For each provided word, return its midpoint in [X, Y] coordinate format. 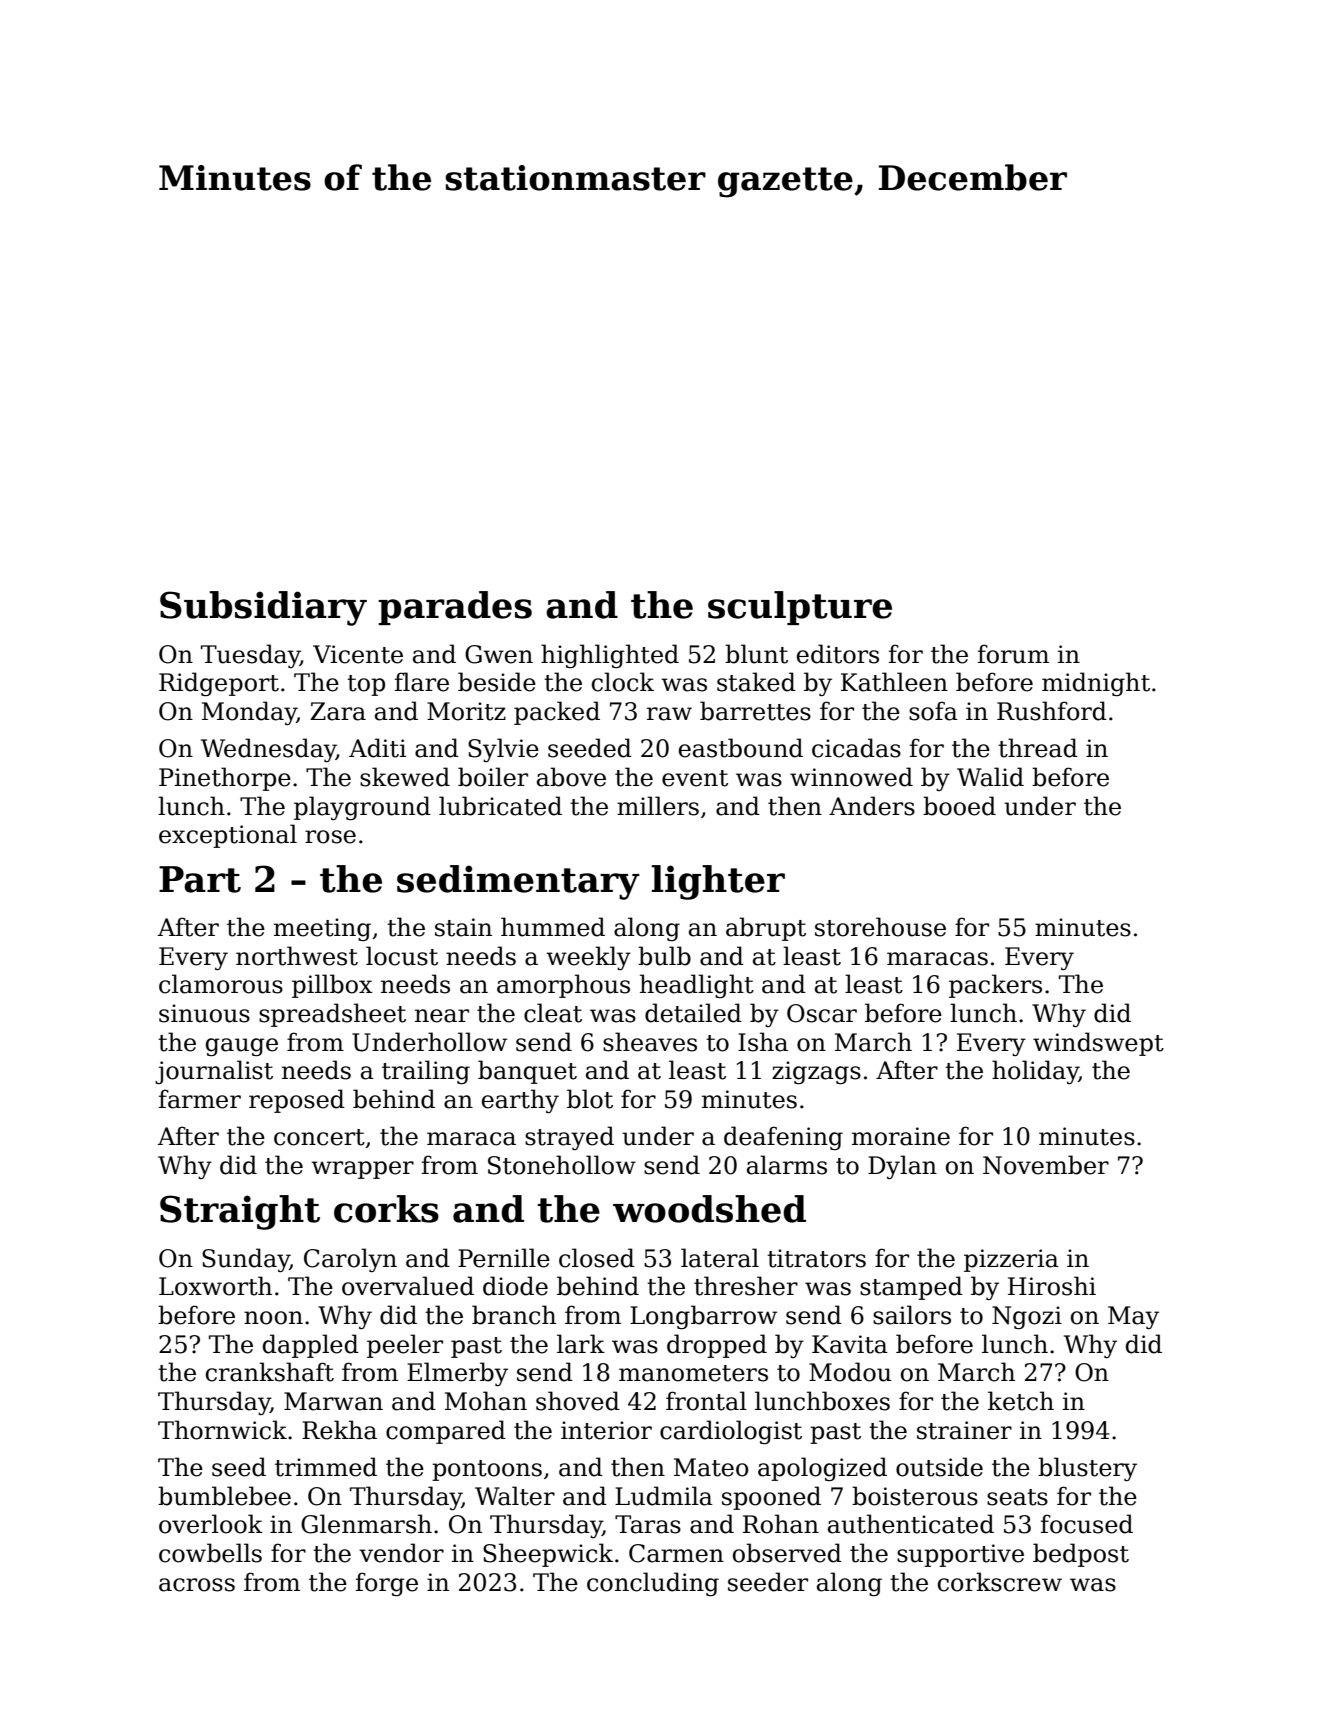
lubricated [500, 806]
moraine [901, 1136]
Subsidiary [263, 608]
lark [581, 1344]
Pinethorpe [225, 779]
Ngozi [1027, 1317]
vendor [401, 1553]
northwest [297, 956]
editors [838, 654]
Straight [240, 1212]
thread [1038, 748]
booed [959, 806]
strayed [569, 1138]
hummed [553, 927]
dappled [311, 1346]
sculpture [800, 608]
